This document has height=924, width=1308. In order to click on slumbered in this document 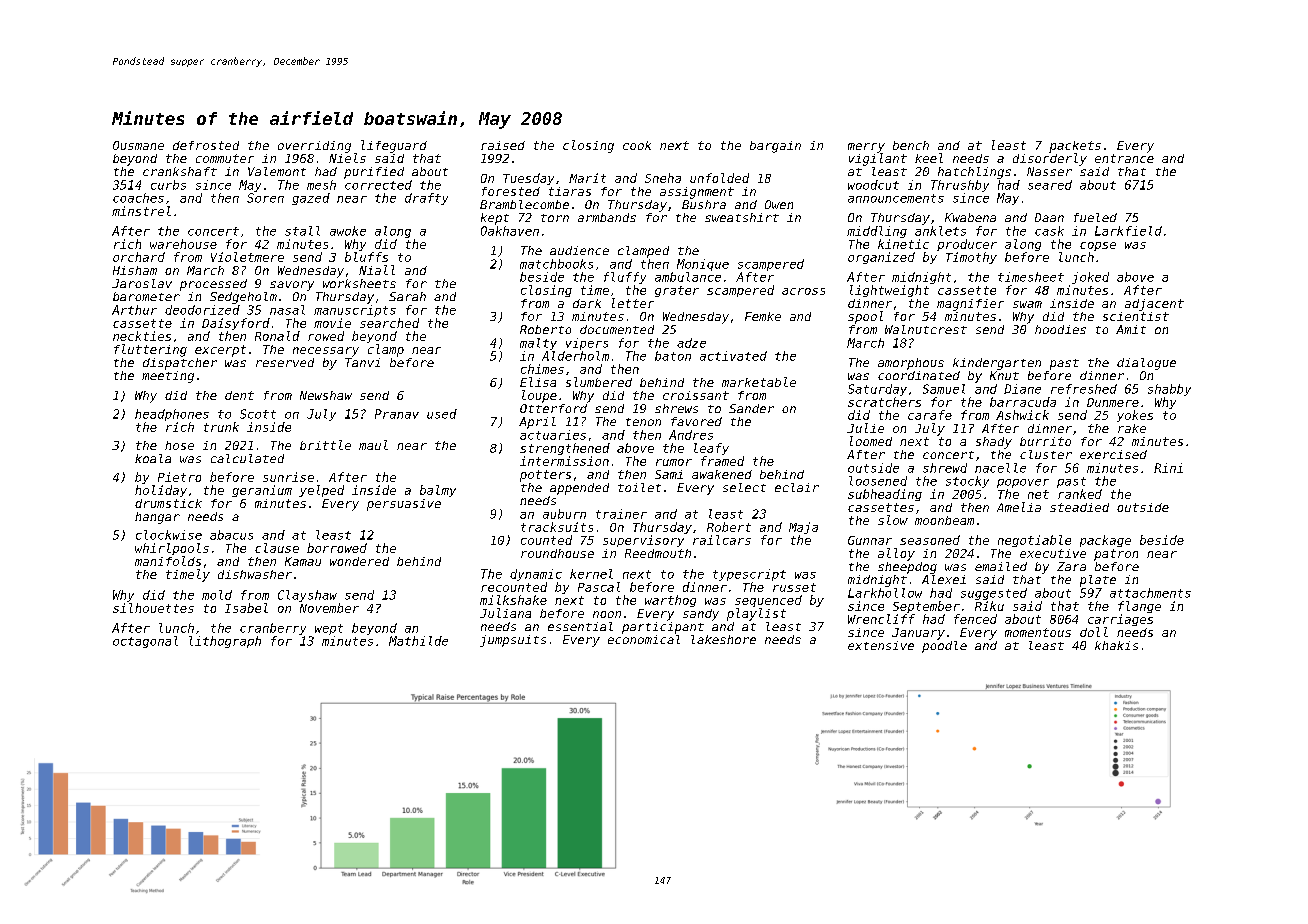, I will do `click(599, 382)`.
